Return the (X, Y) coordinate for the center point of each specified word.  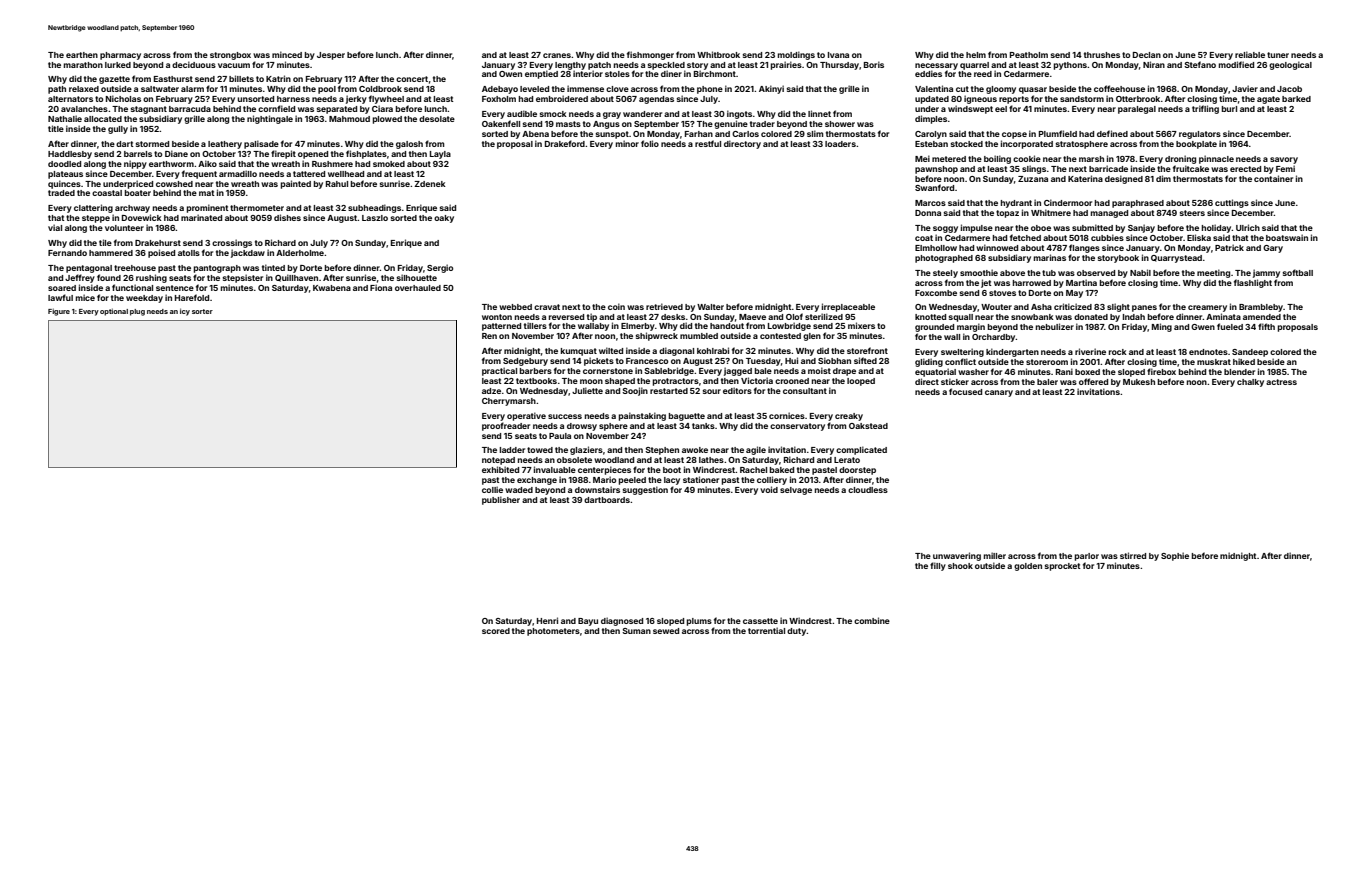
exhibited (500, 469)
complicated (861, 450)
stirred (1133, 555)
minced (287, 54)
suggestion (645, 490)
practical (499, 371)
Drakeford (565, 143)
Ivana (838, 55)
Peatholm (1029, 55)
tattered (309, 174)
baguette (687, 417)
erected (1245, 169)
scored (496, 631)
